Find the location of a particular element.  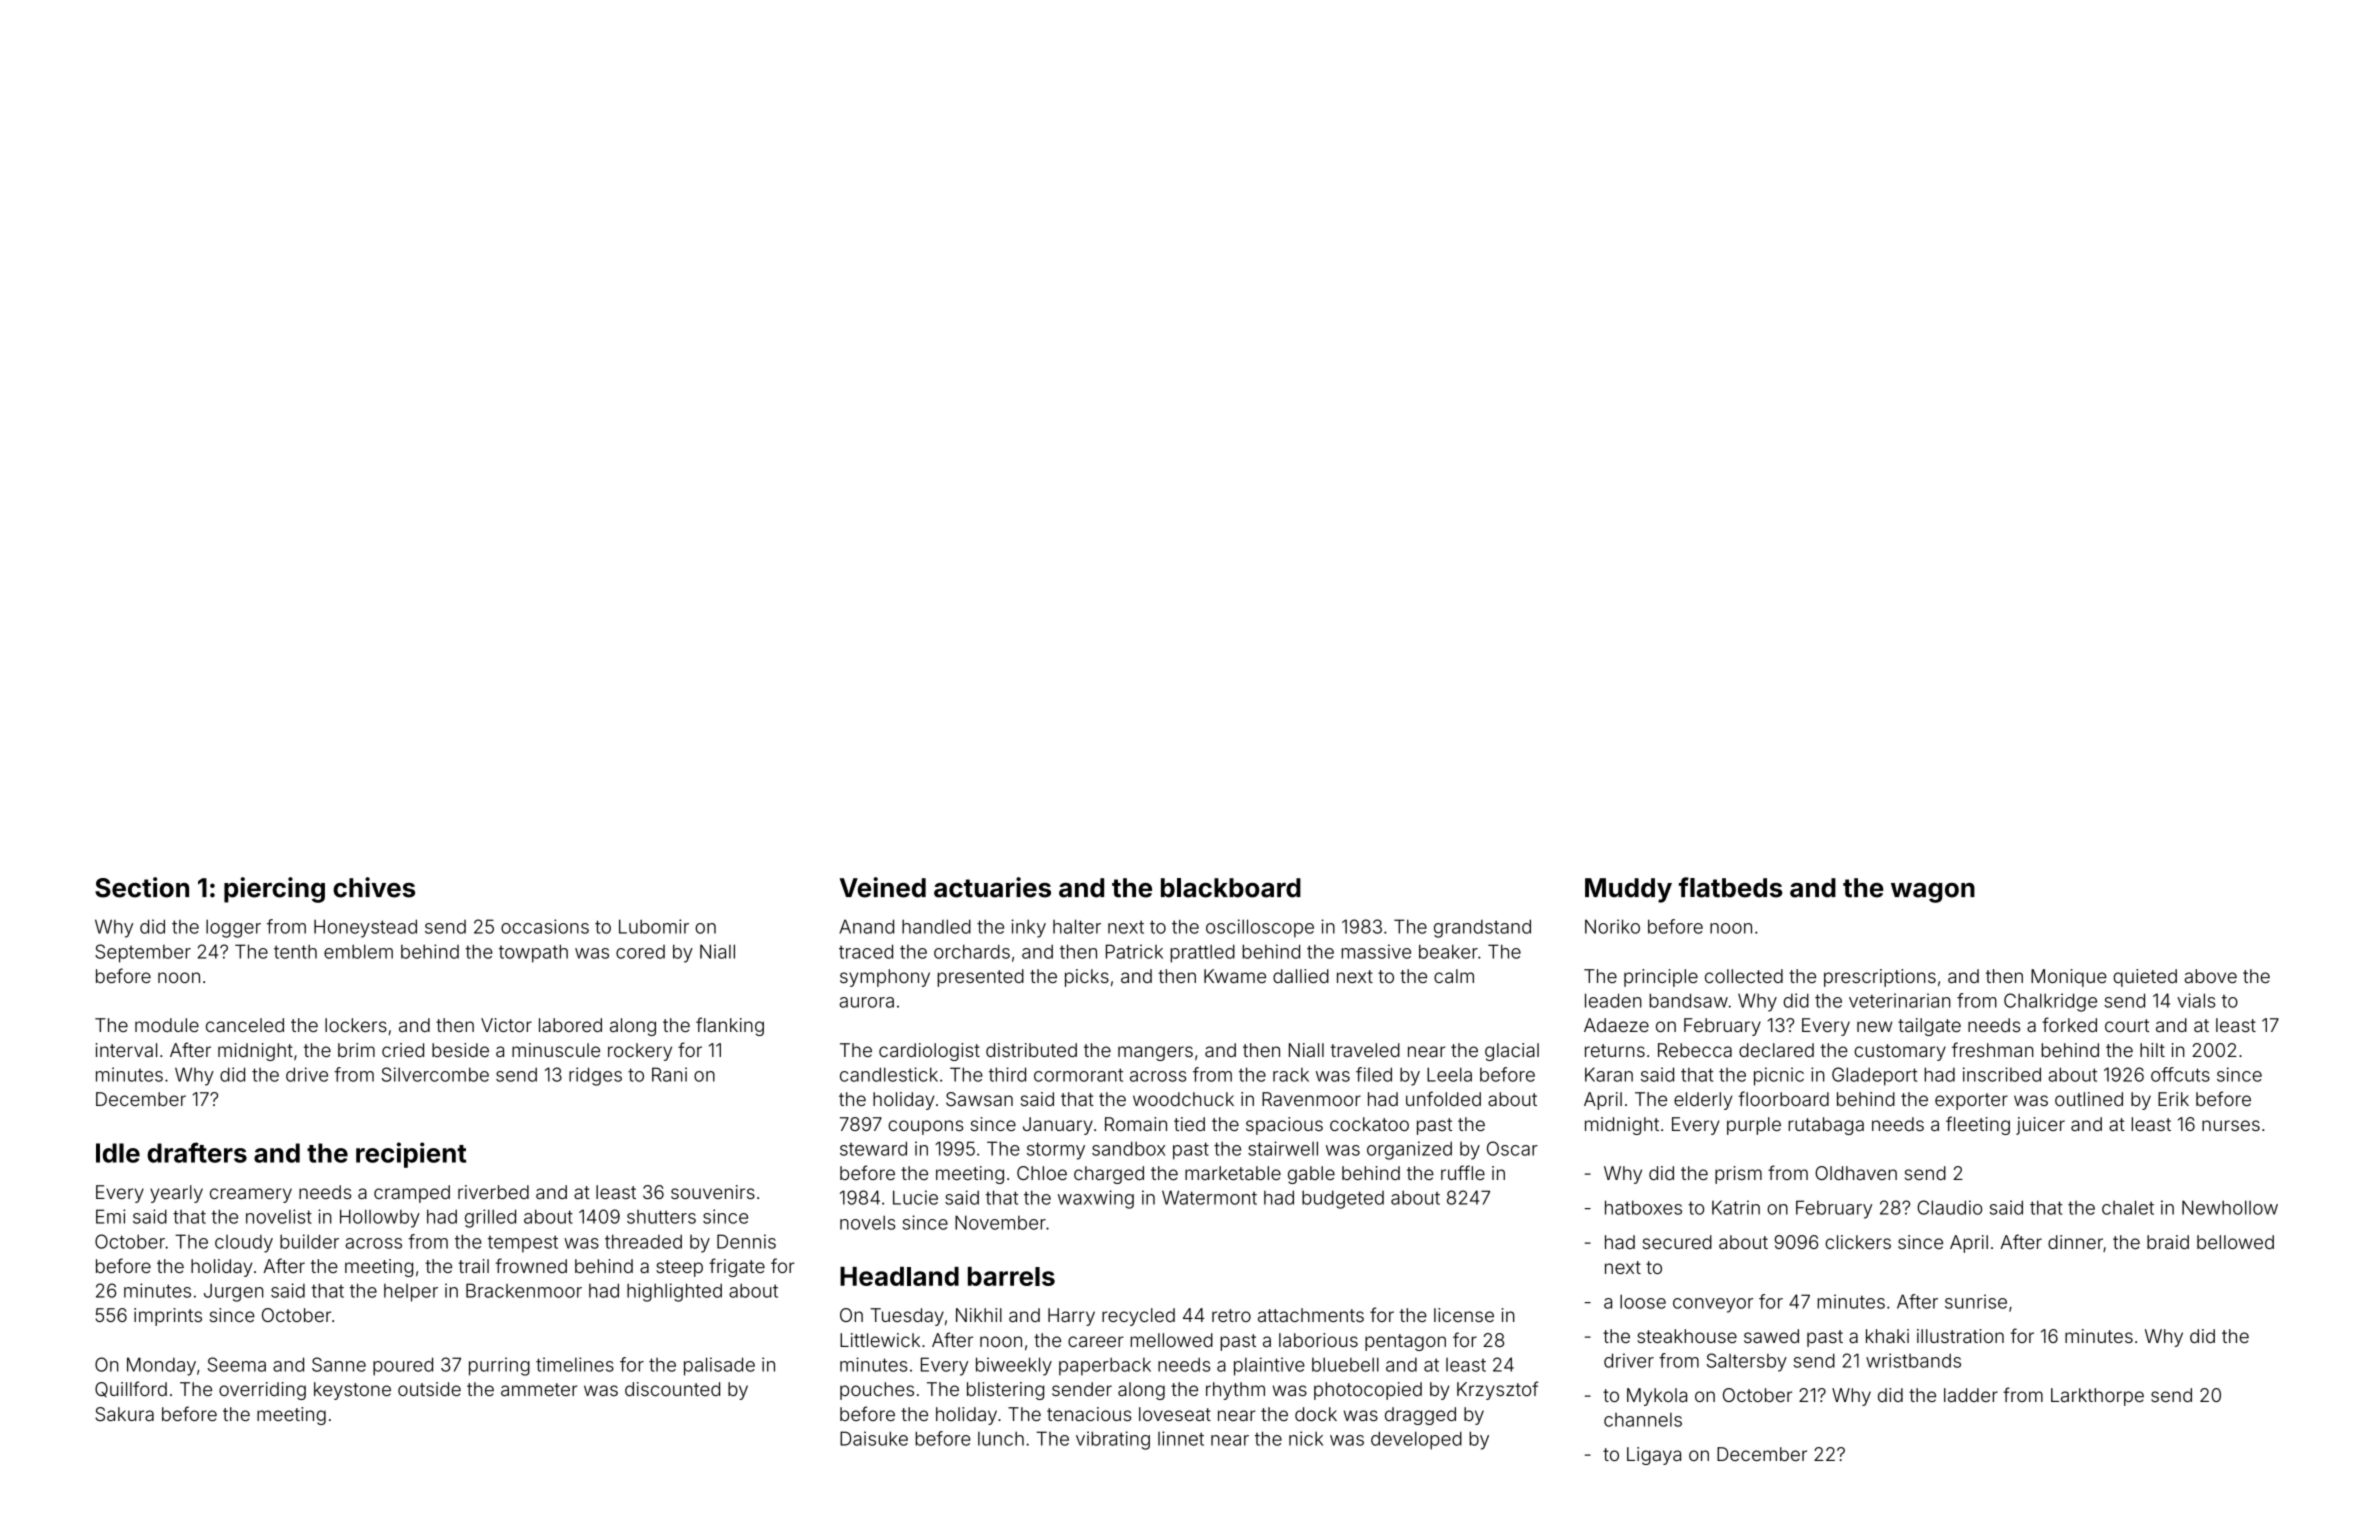

loveseat is located at coordinates (1175, 1414).
